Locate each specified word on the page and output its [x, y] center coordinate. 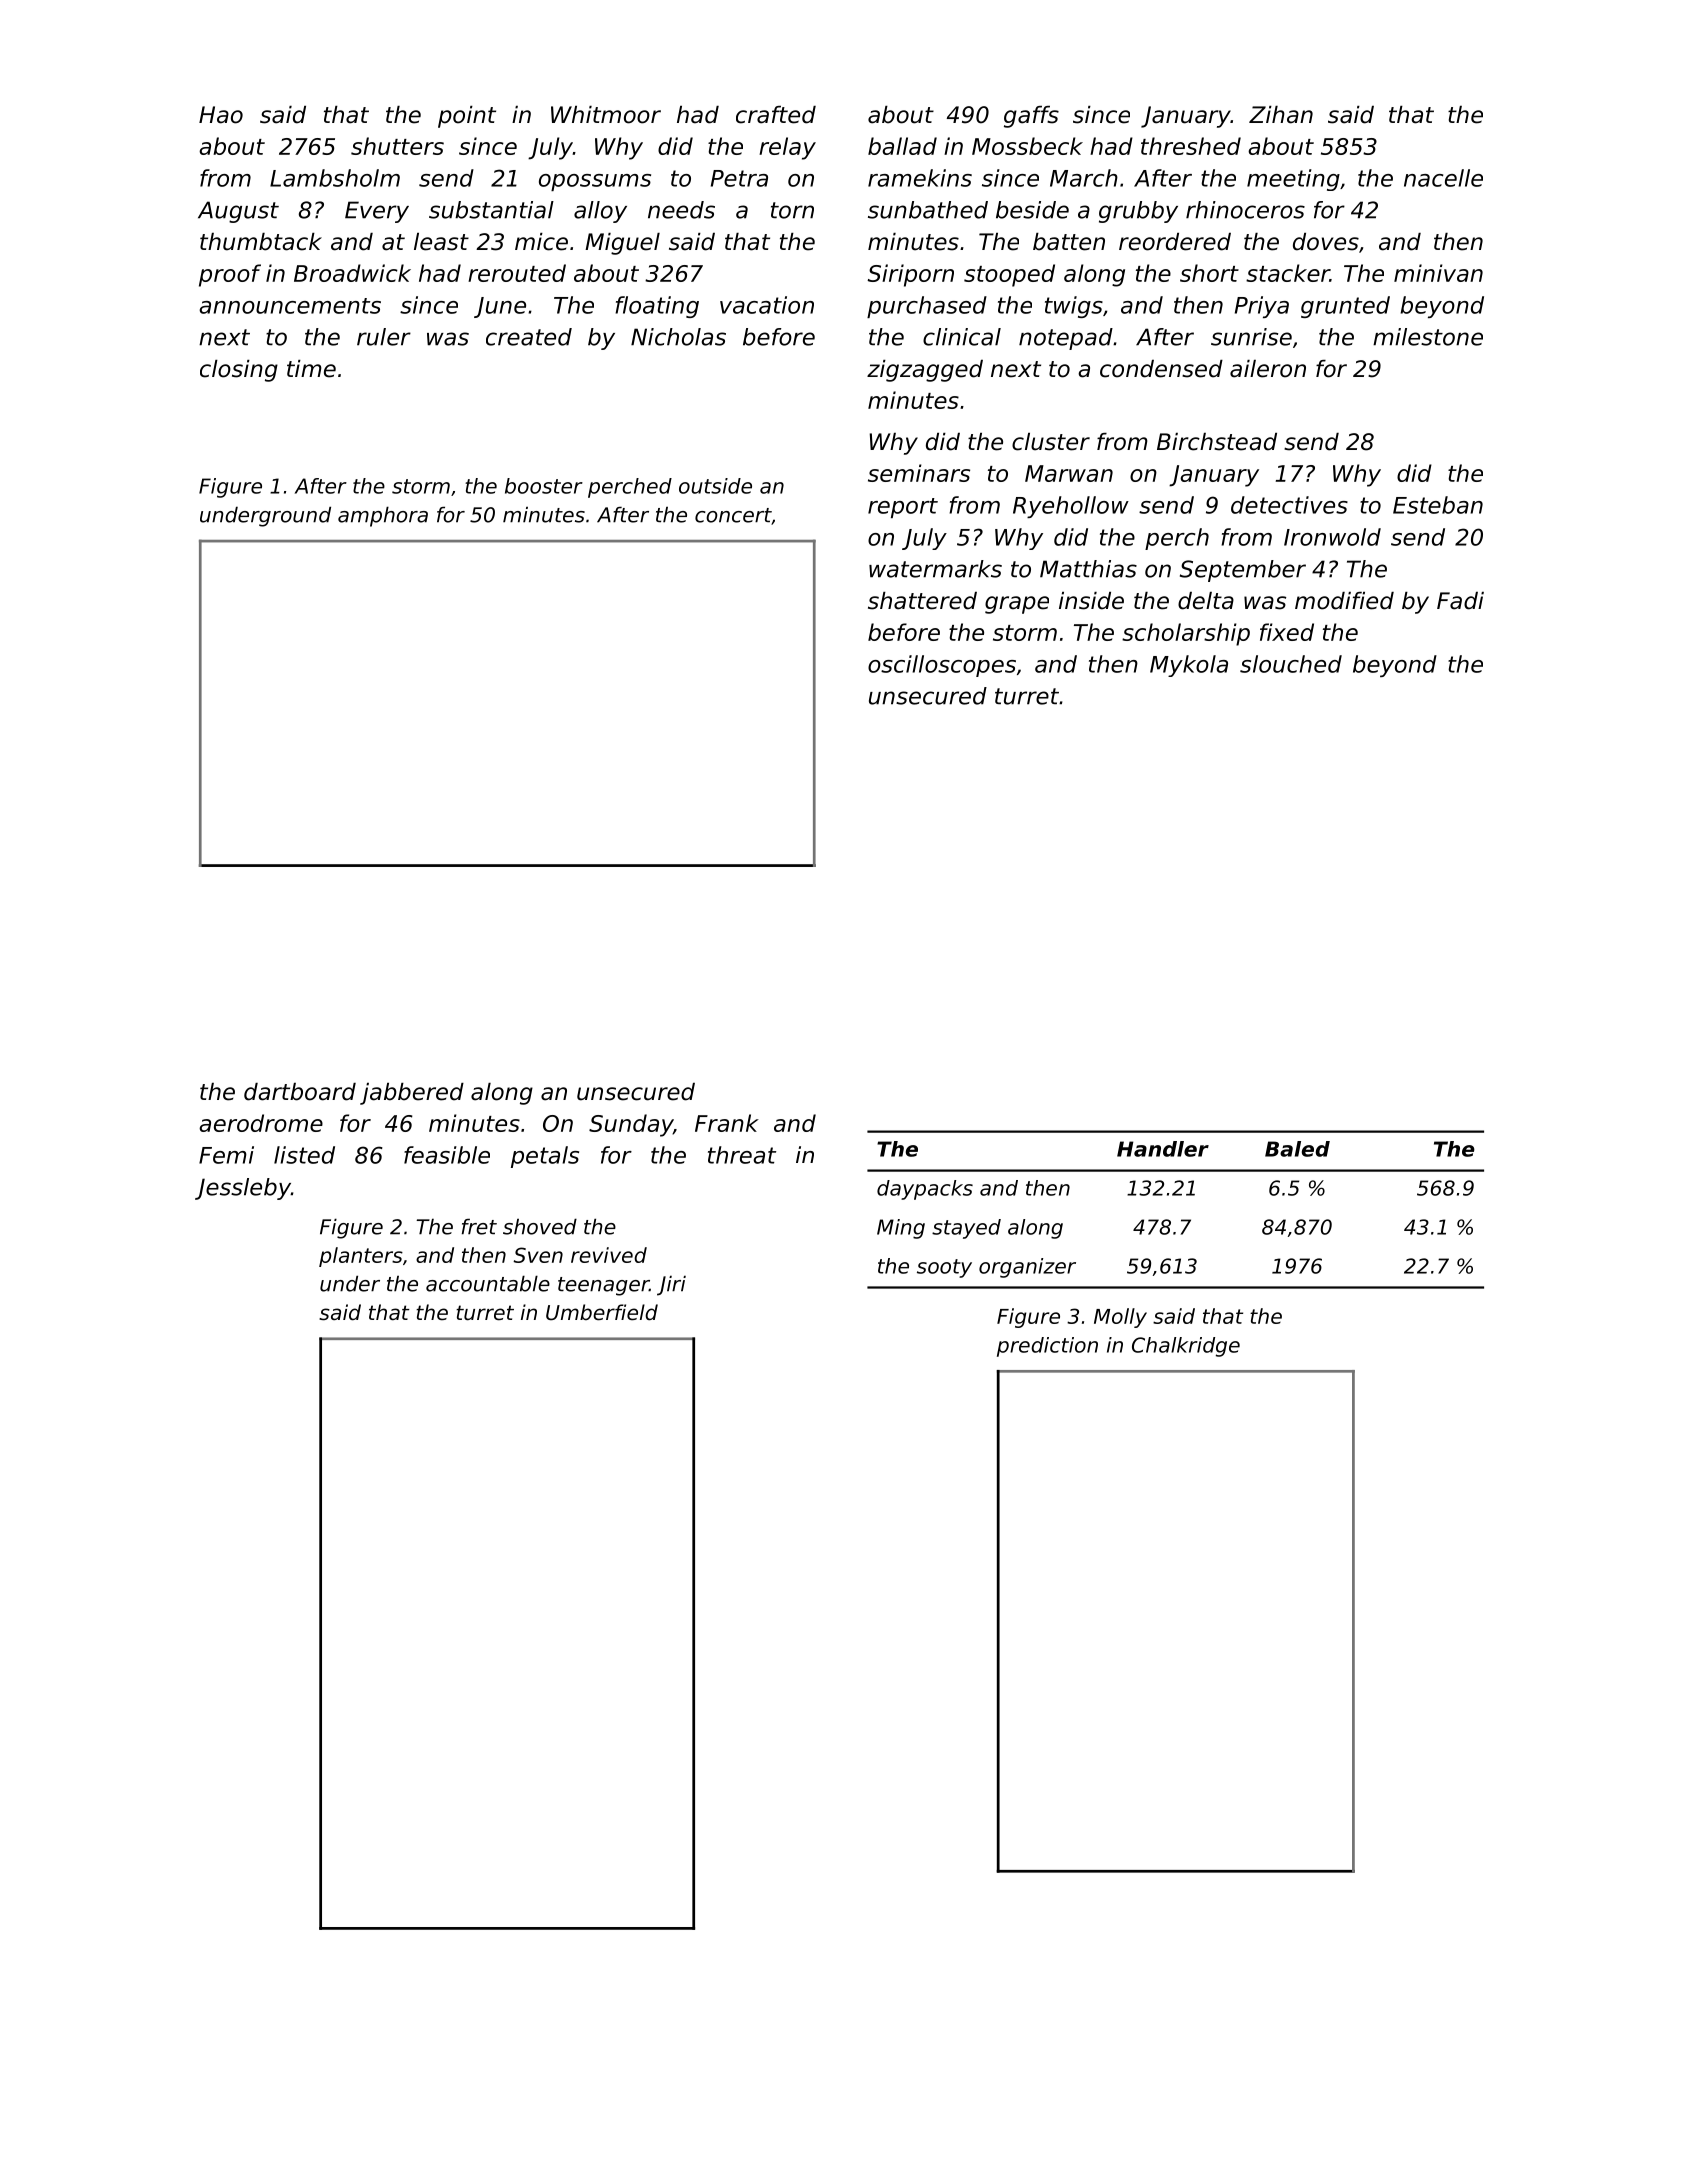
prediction [1047, 1347]
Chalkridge [1186, 1347]
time [311, 369]
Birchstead [1217, 442]
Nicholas [678, 337]
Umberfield [602, 1312]
